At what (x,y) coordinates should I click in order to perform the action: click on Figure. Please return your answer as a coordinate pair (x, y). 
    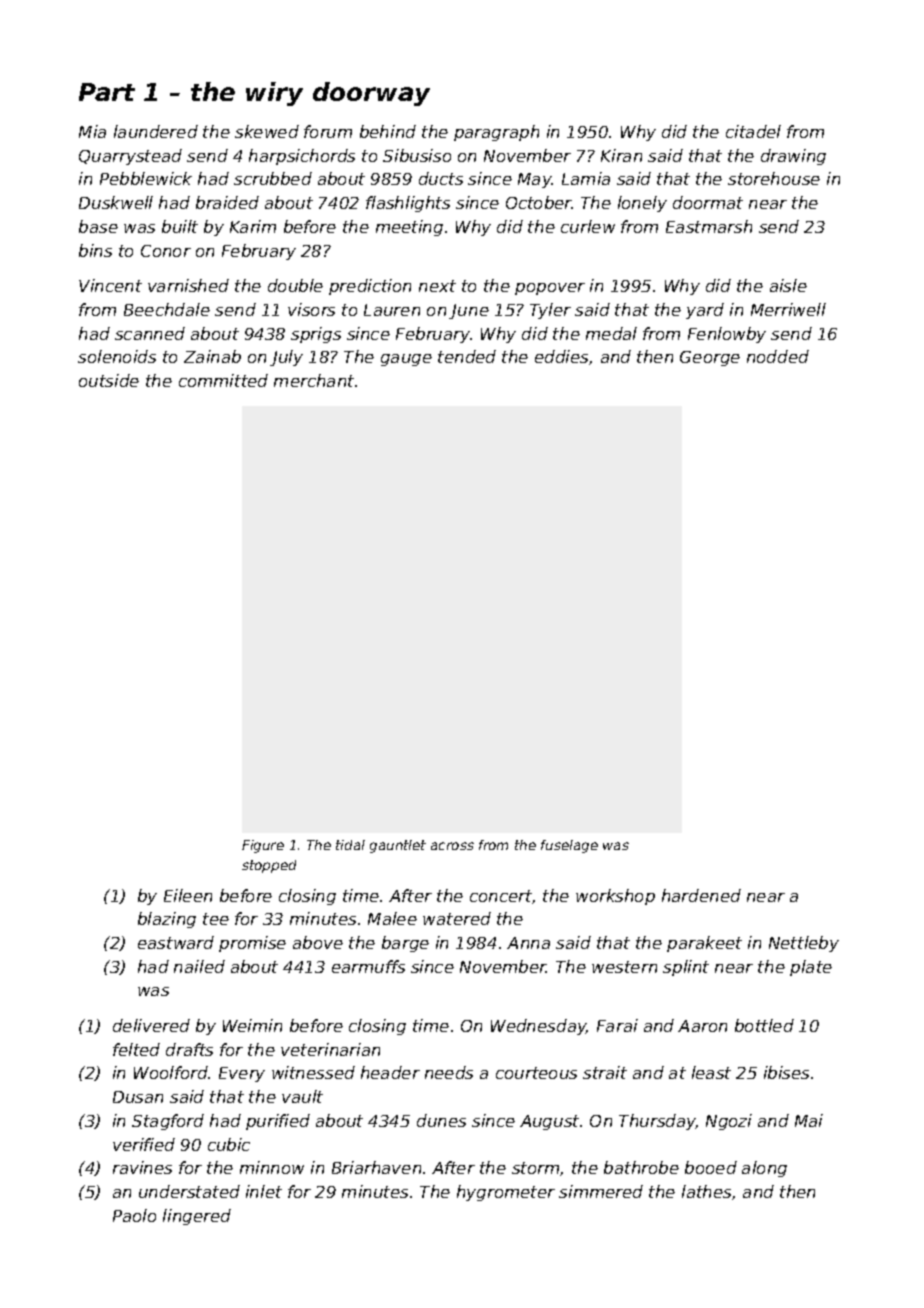
    Looking at the image, I should click on (263, 846).
